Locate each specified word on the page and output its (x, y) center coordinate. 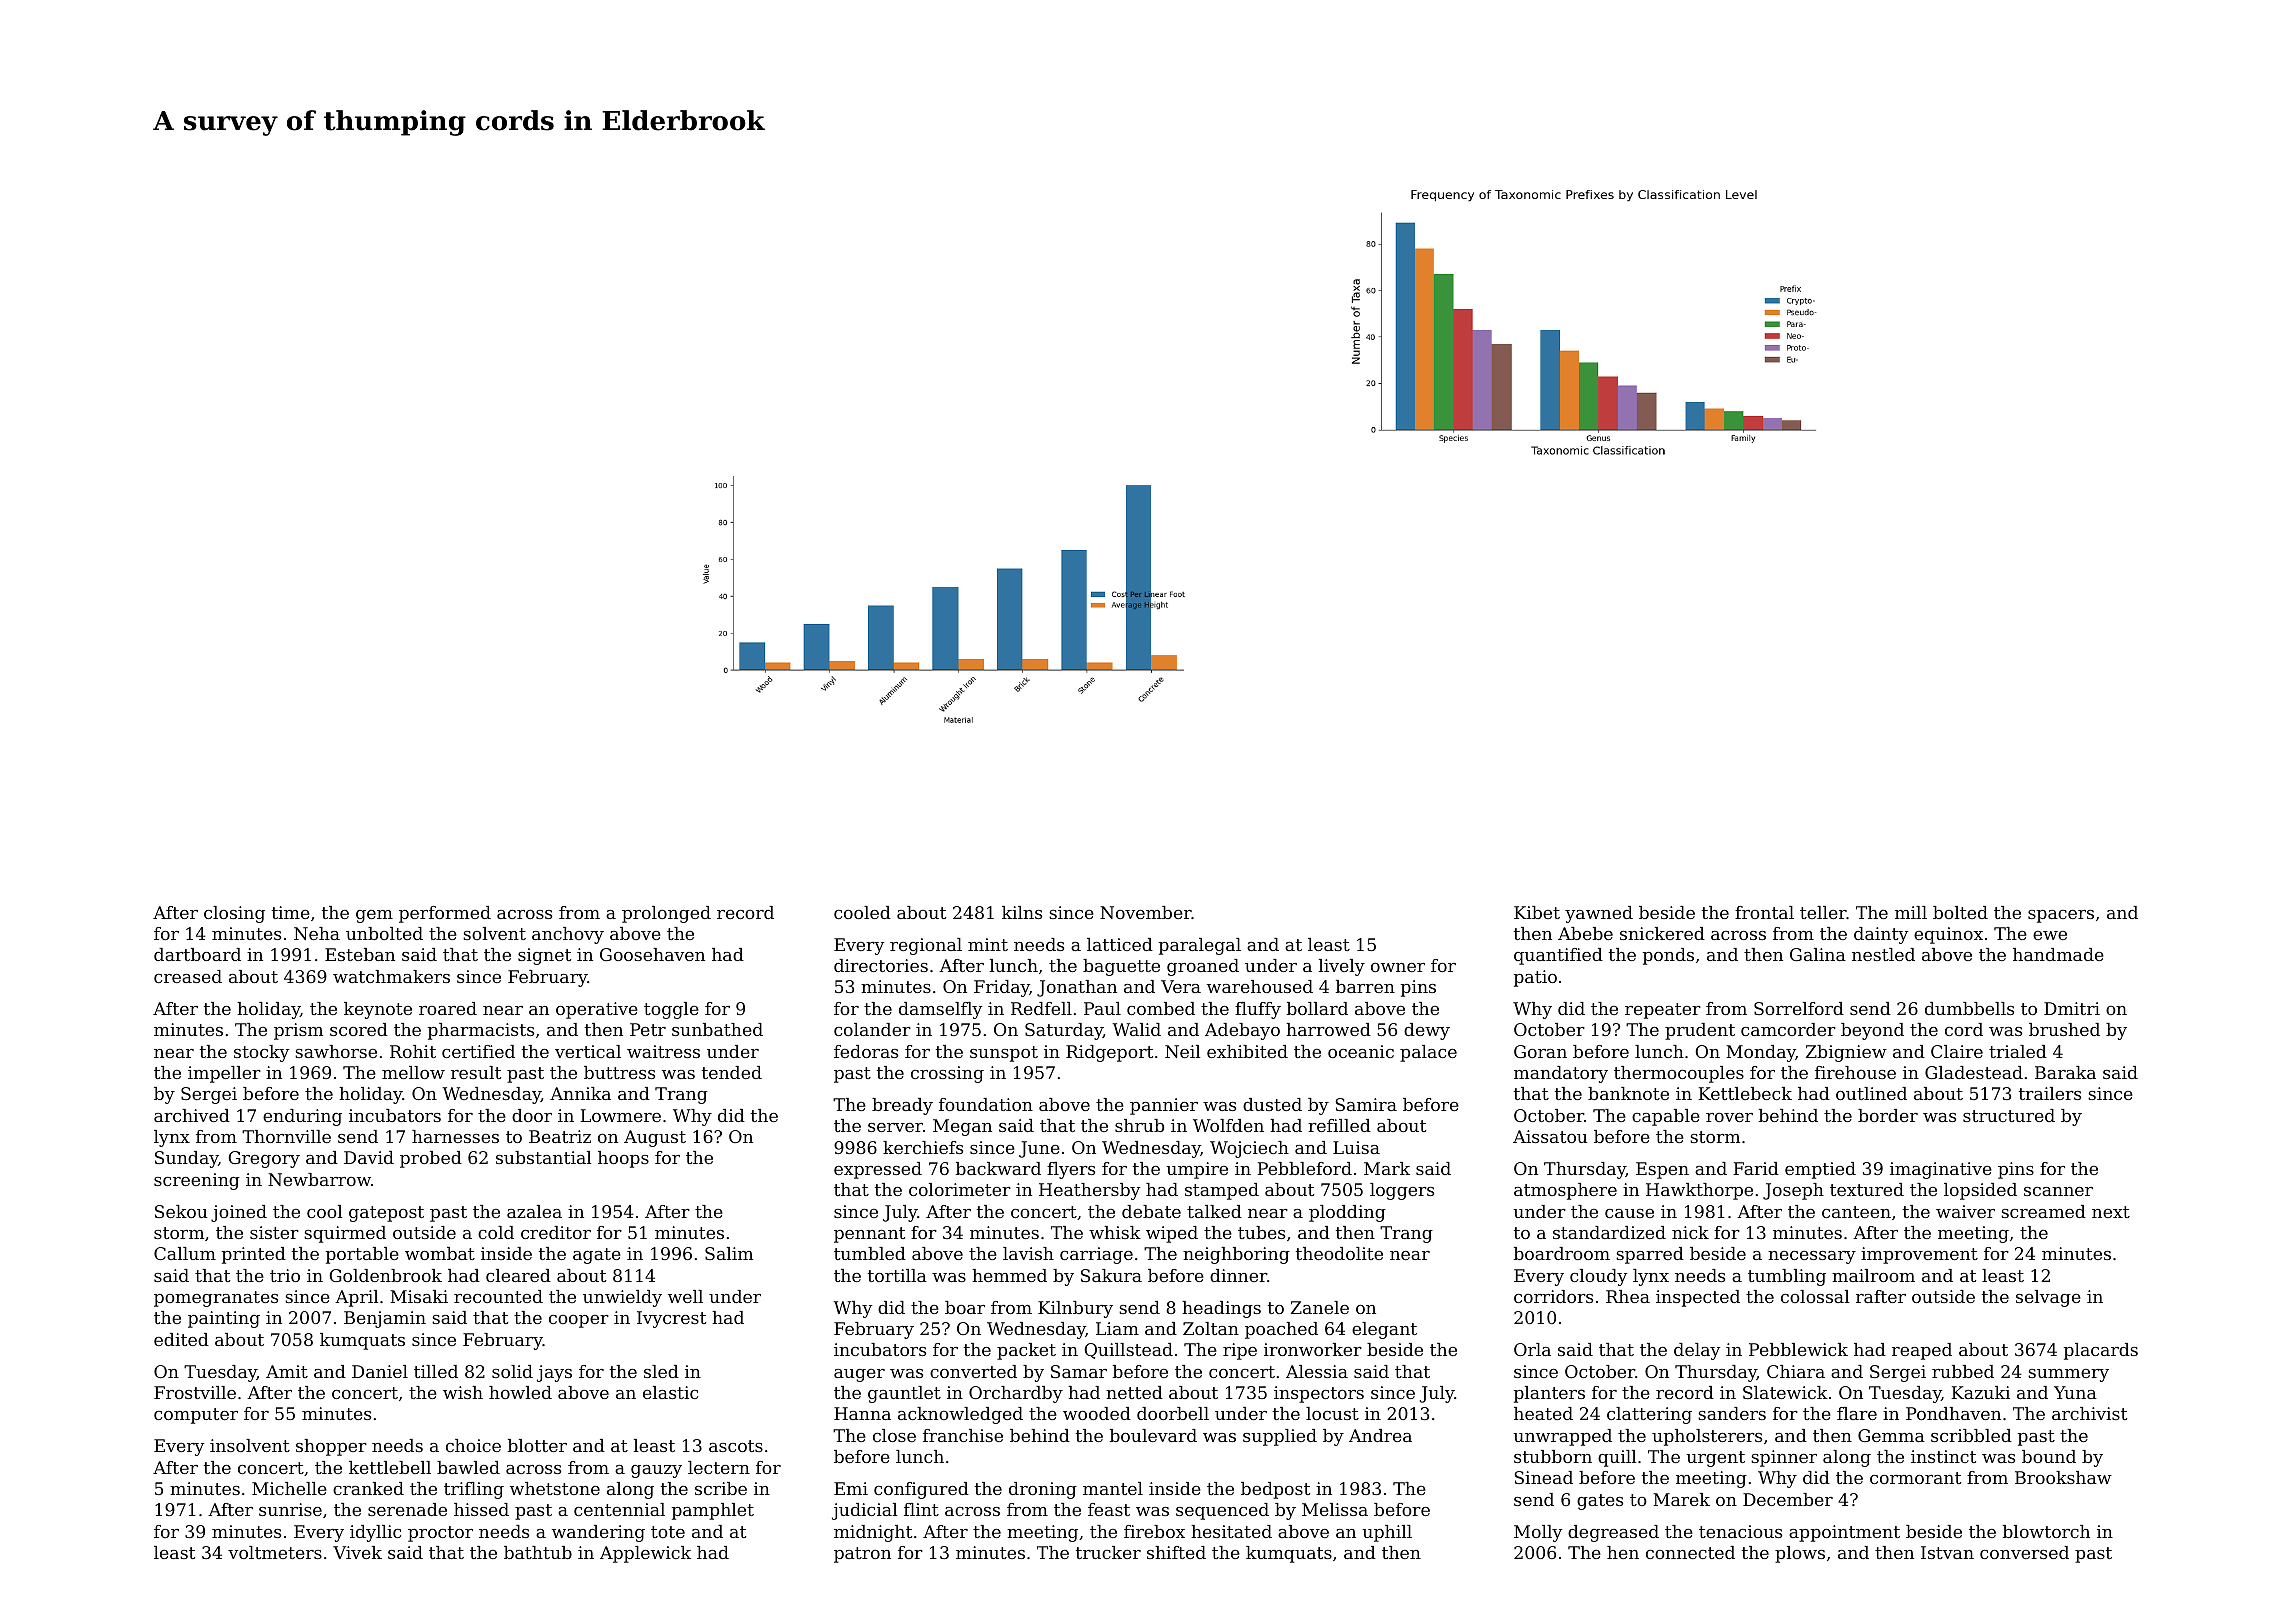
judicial (865, 1511)
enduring (302, 1117)
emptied (1820, 1170)
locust (1332, 1413)
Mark (1387, 1168)
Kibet (1537, 912)
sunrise (290, 1509)
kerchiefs (923, 1147)
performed (445, 914)
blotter (537, 1445)
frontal (1764, 912)
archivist (2089, 1413)
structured (2009, 1115)
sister (274, 1232)
